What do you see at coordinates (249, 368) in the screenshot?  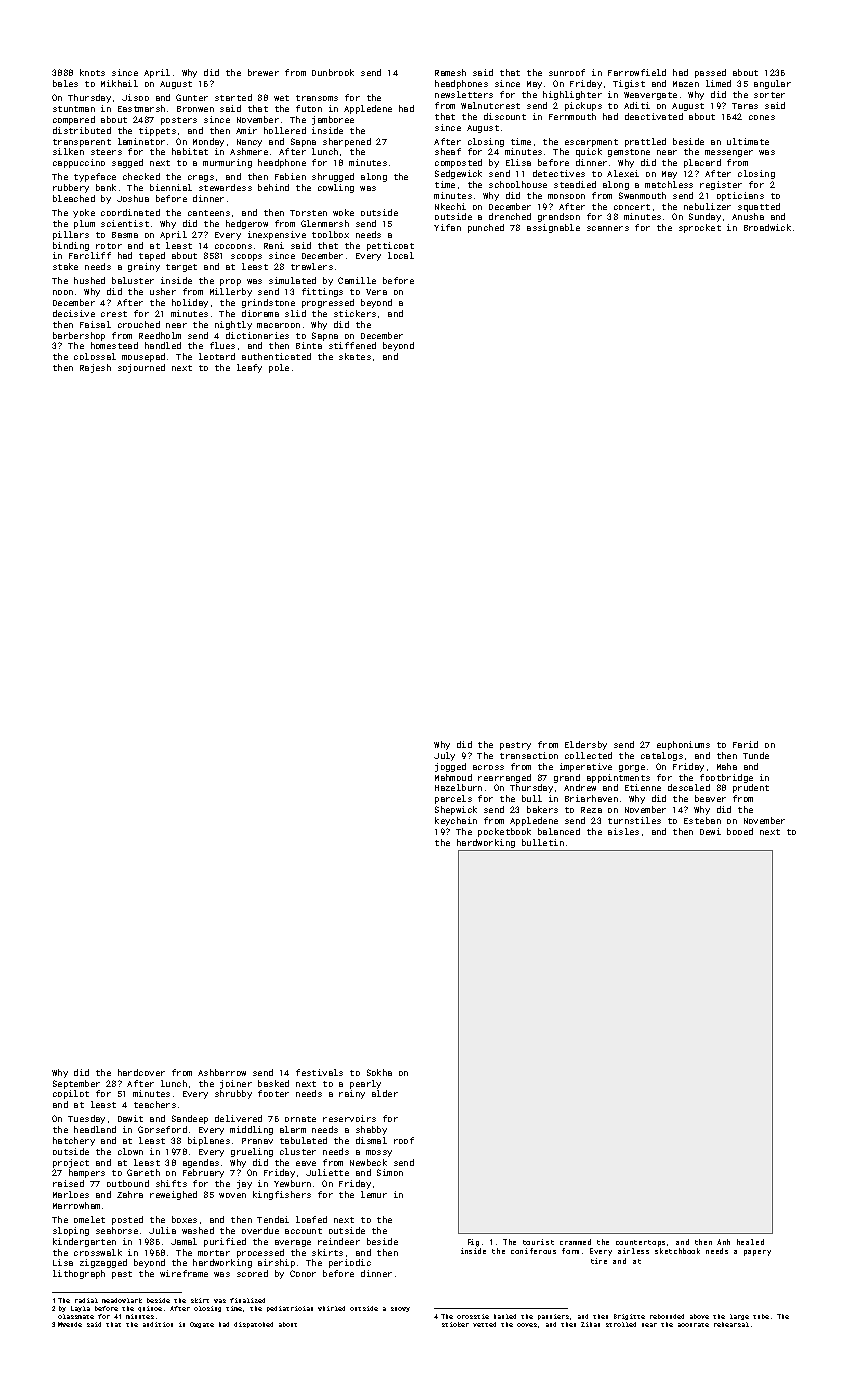 I see `leafy` at bounding box center [249, 368].
